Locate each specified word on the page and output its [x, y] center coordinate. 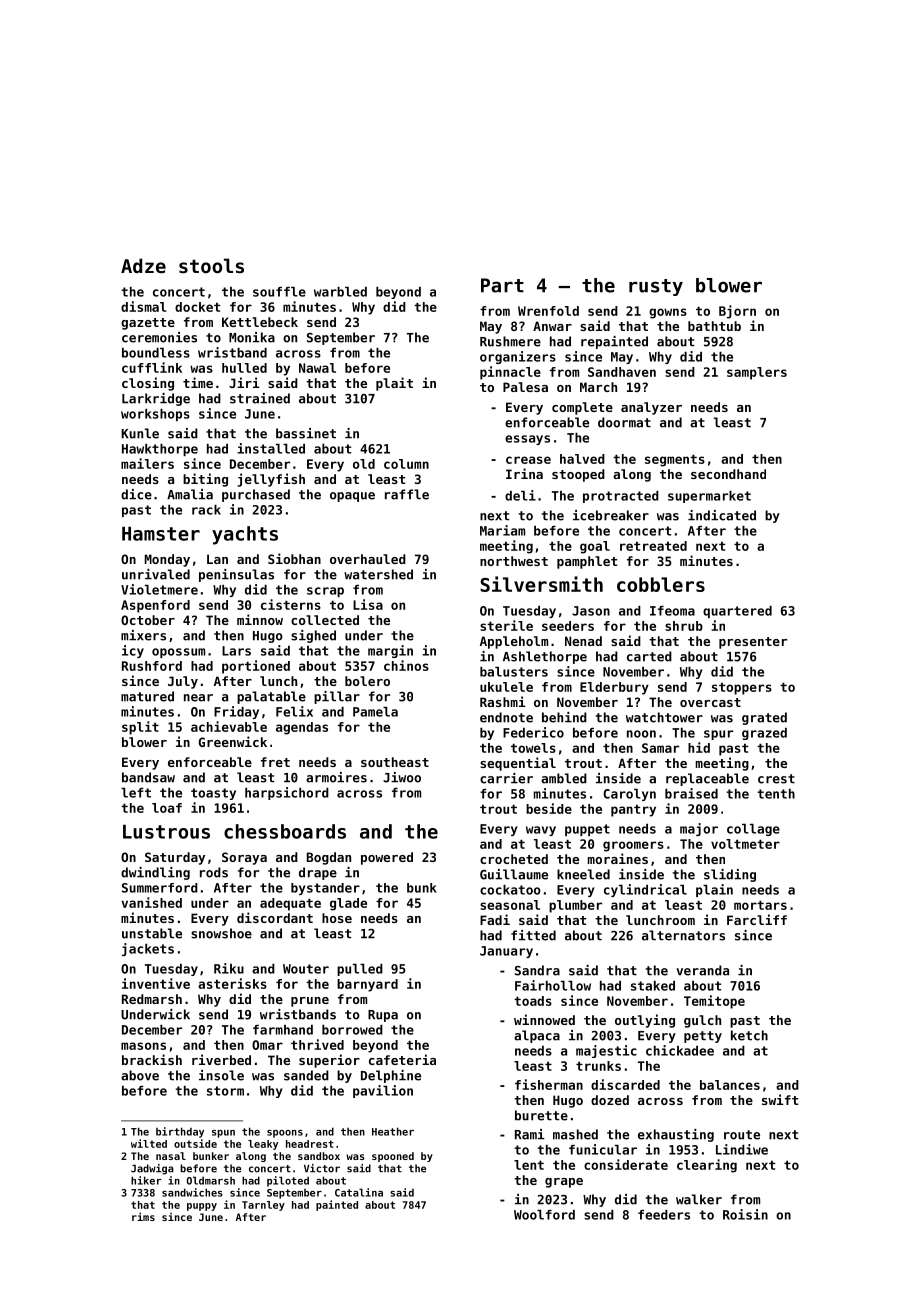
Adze [143, 265]
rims [143, 1216]
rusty [656, 287]
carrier [506, 778]
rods [214, 872]
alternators [683, 935]
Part [502, 285]
